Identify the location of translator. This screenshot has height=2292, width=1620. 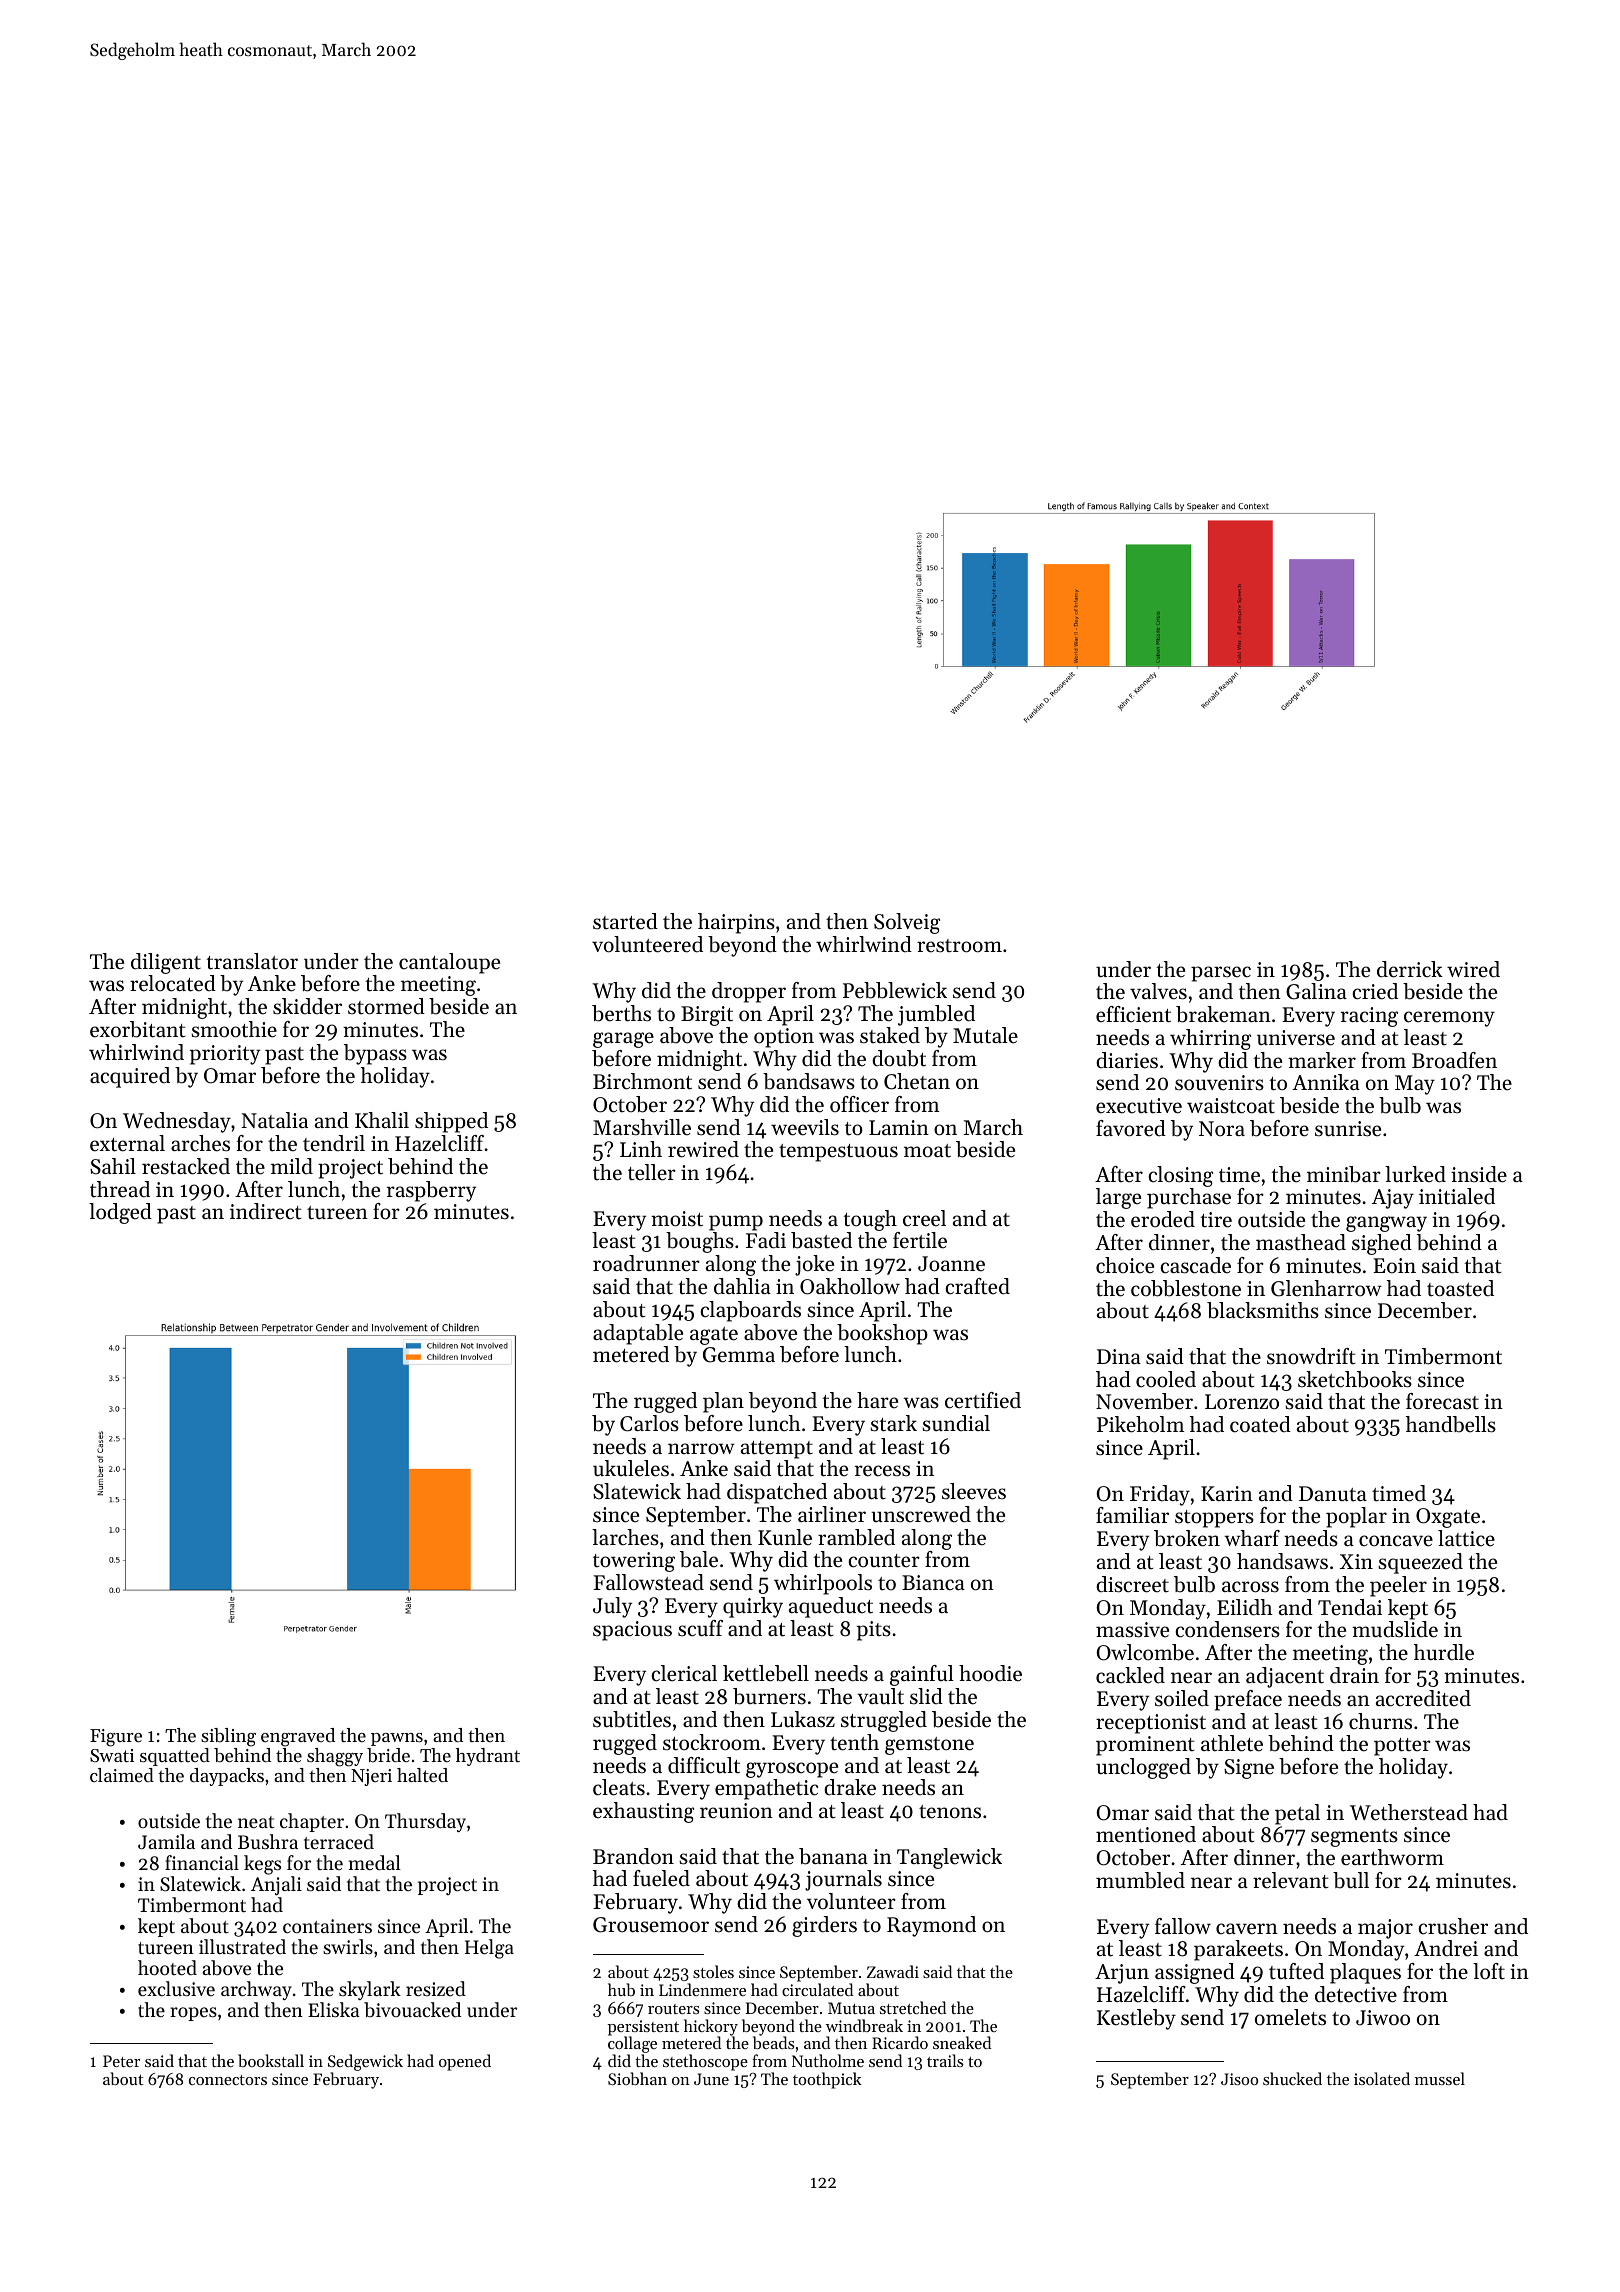
(252, 961).
